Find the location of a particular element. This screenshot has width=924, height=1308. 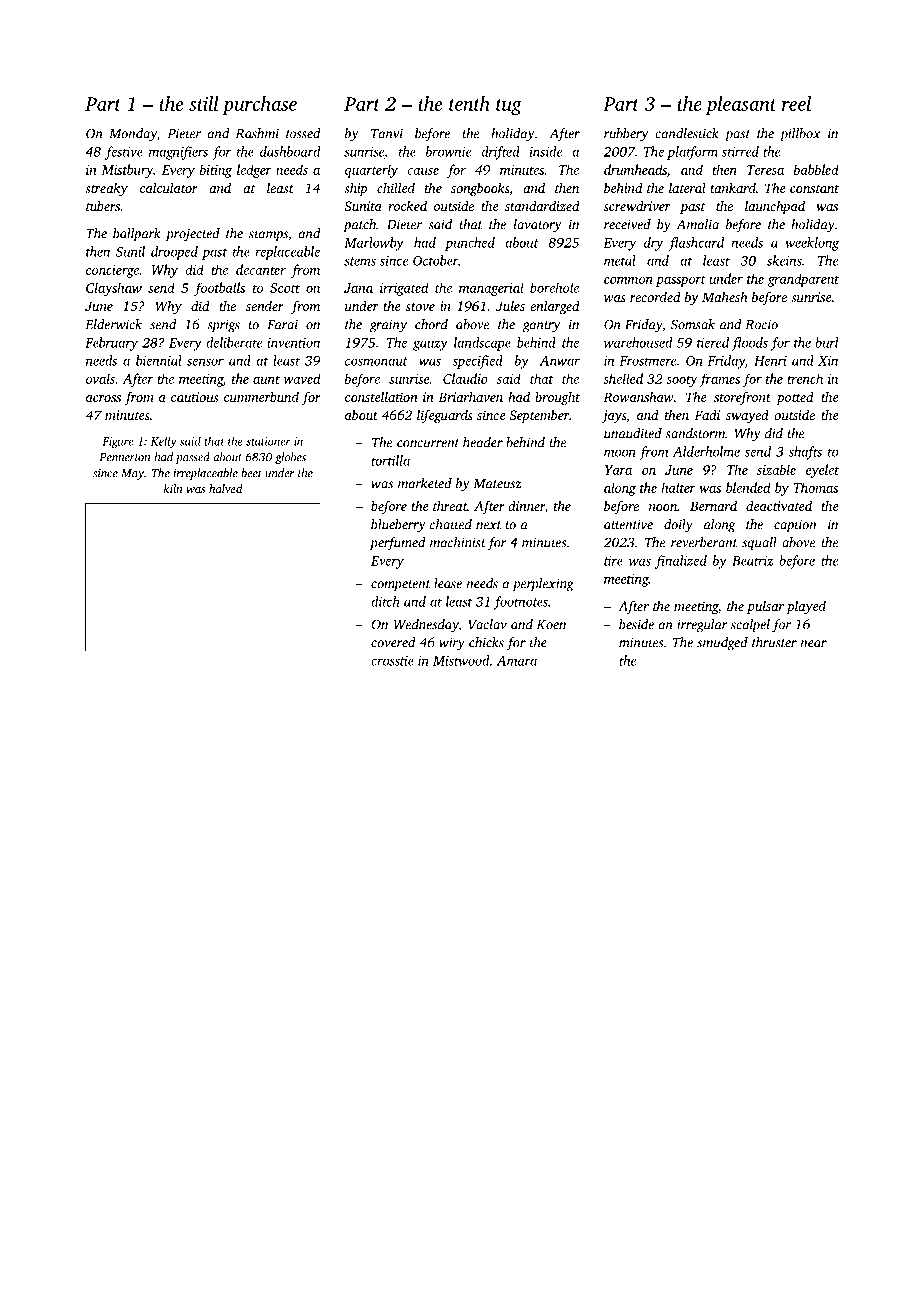

finalized is located at coordinates (681, 562).
